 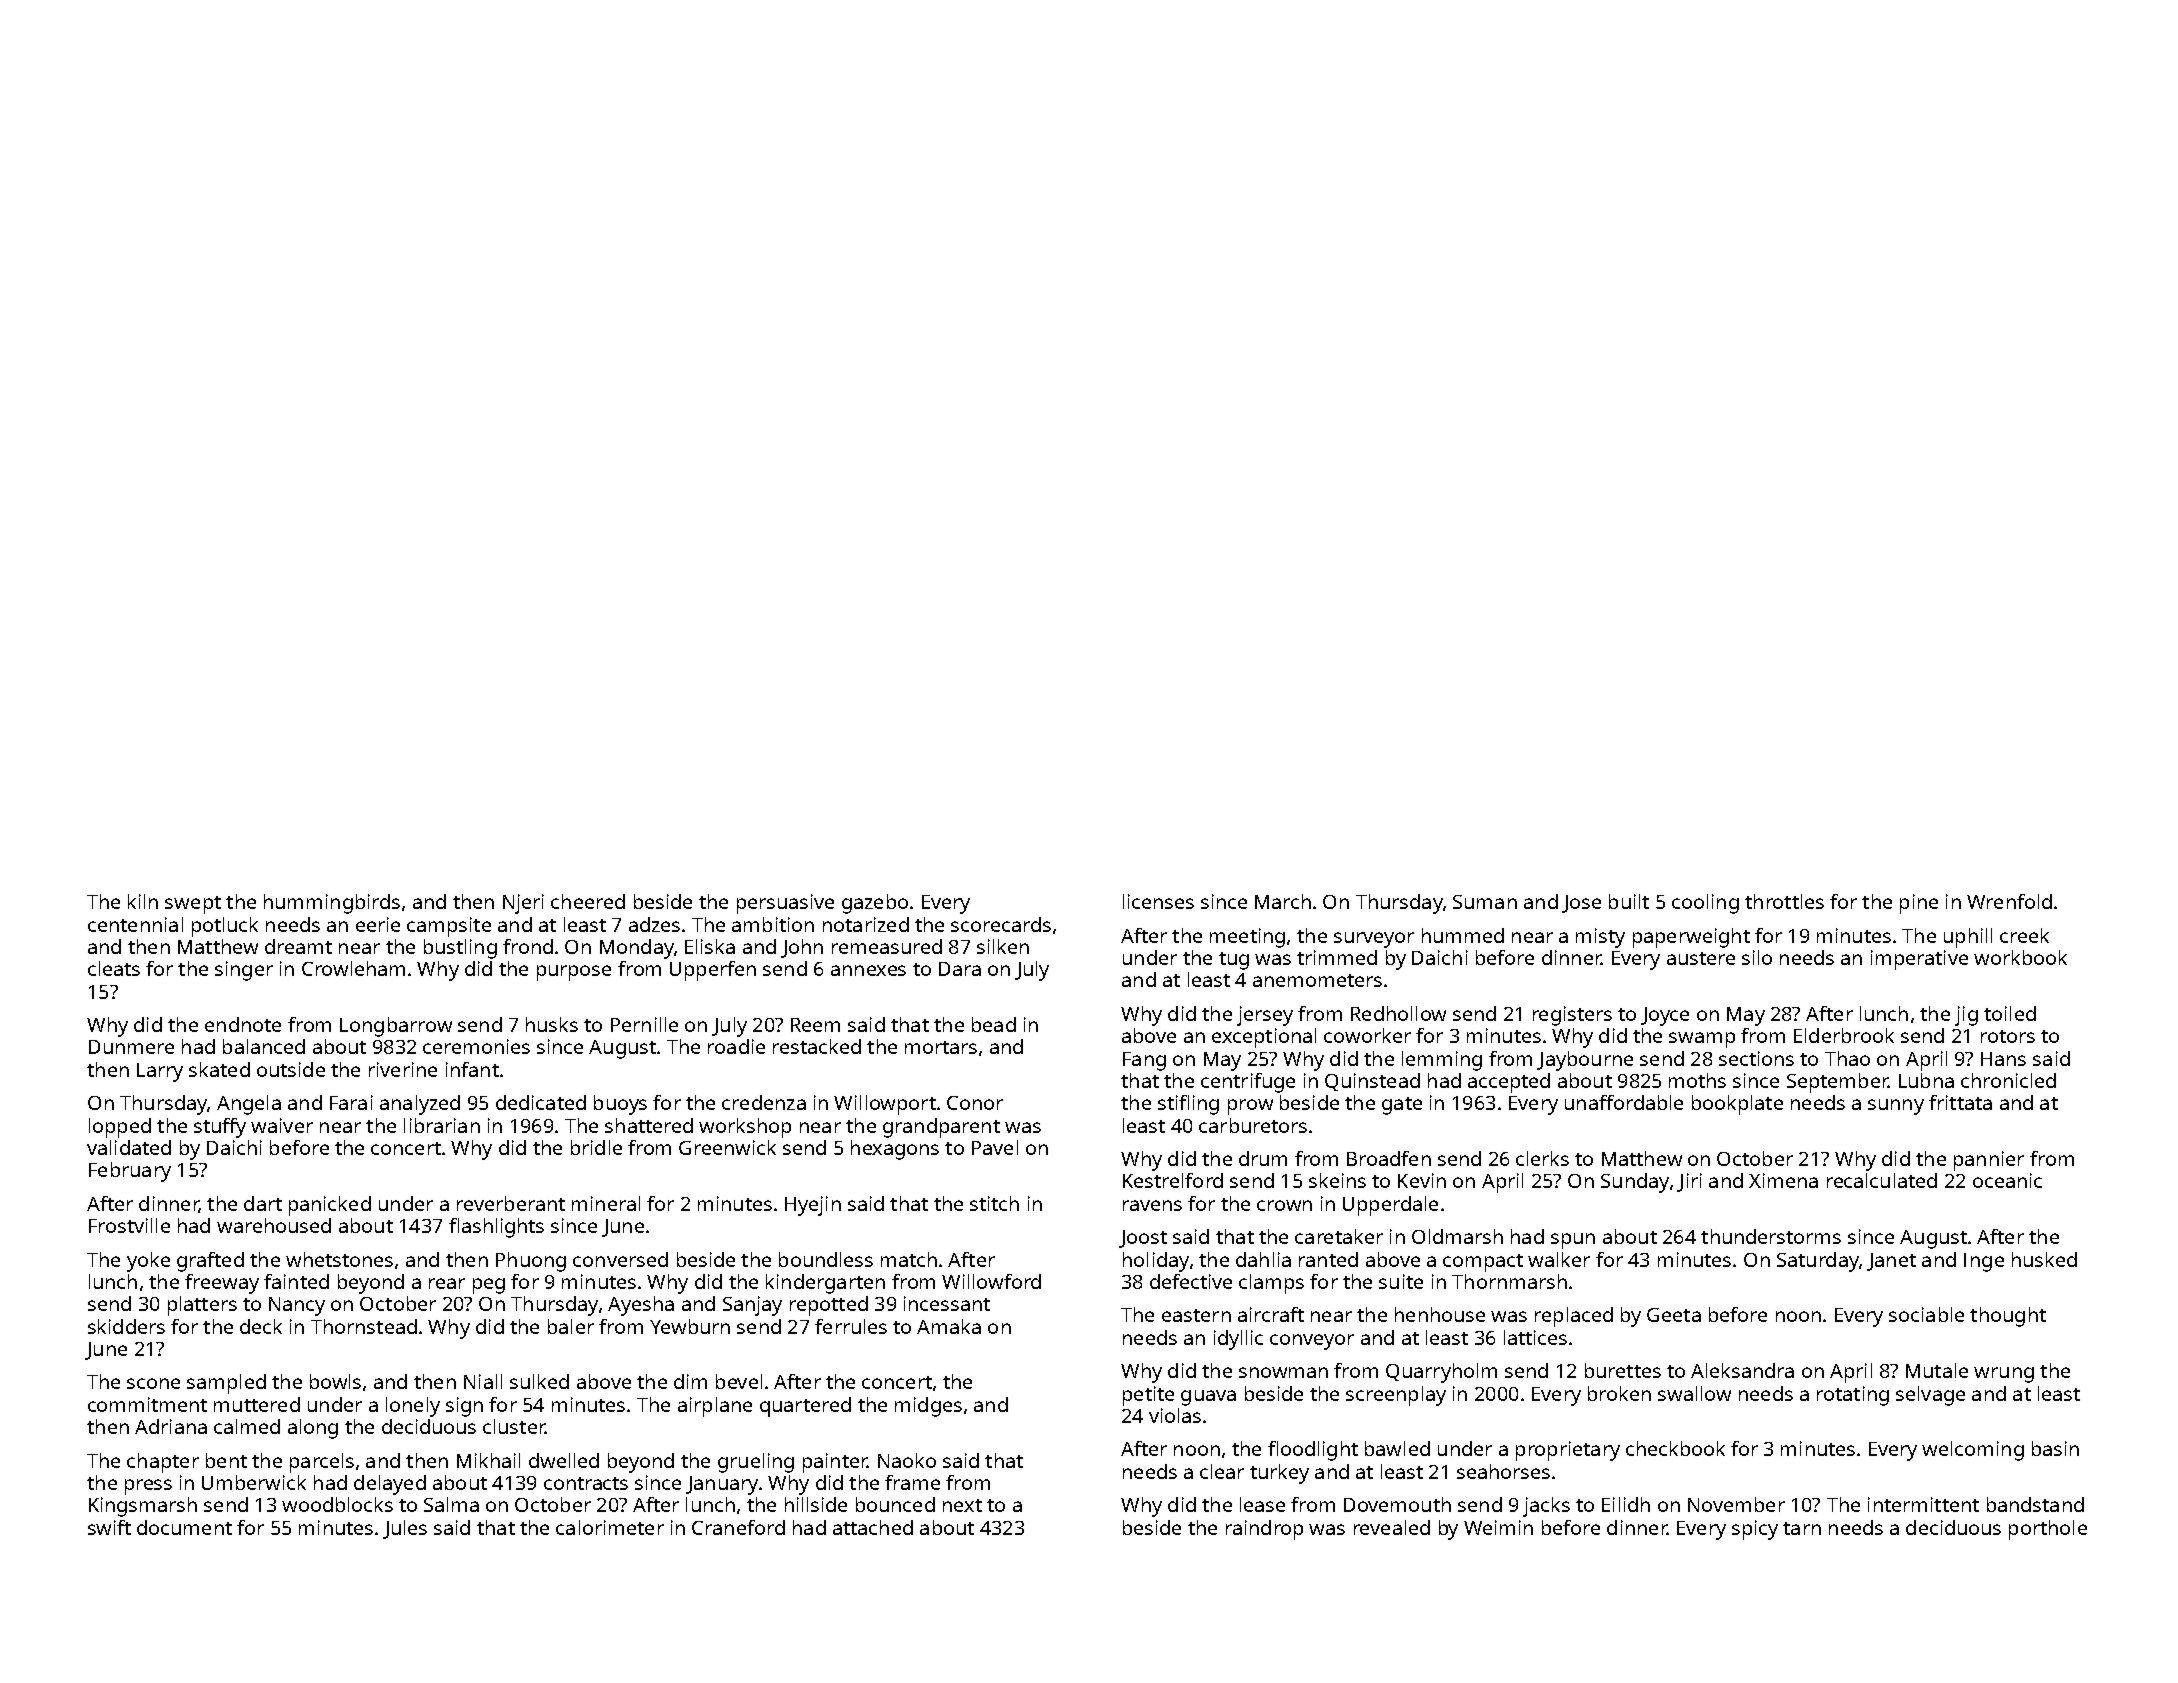 What do you see at coordinates (2008, 1317) in the page?
I see `thought` at bounding box center [2008, 1317].
